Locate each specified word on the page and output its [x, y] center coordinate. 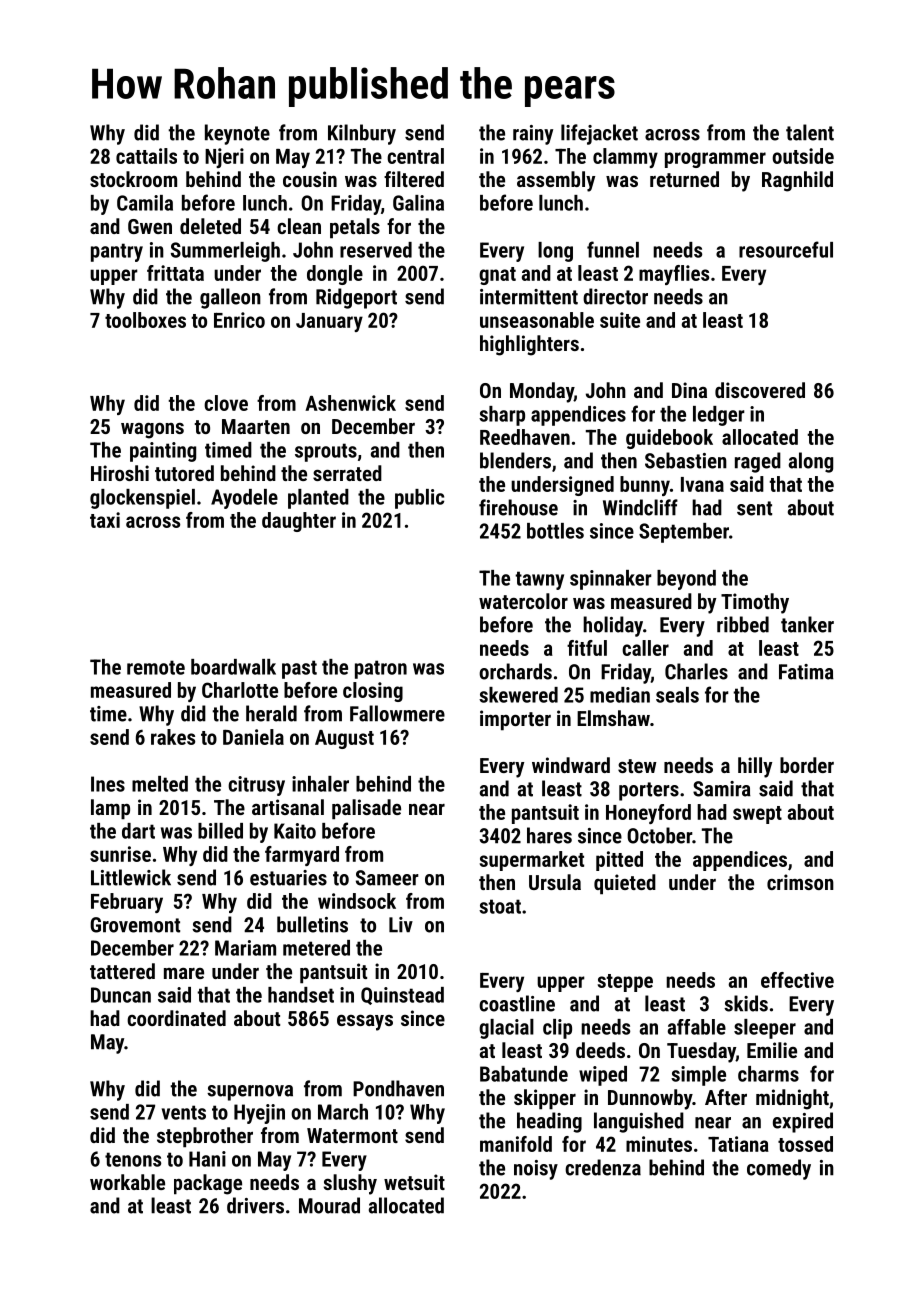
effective [797, 980]
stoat [500, 906]
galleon [230, 298]
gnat [497, 276]
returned [684, 179]
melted [160, 784]
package [208, 1184]
